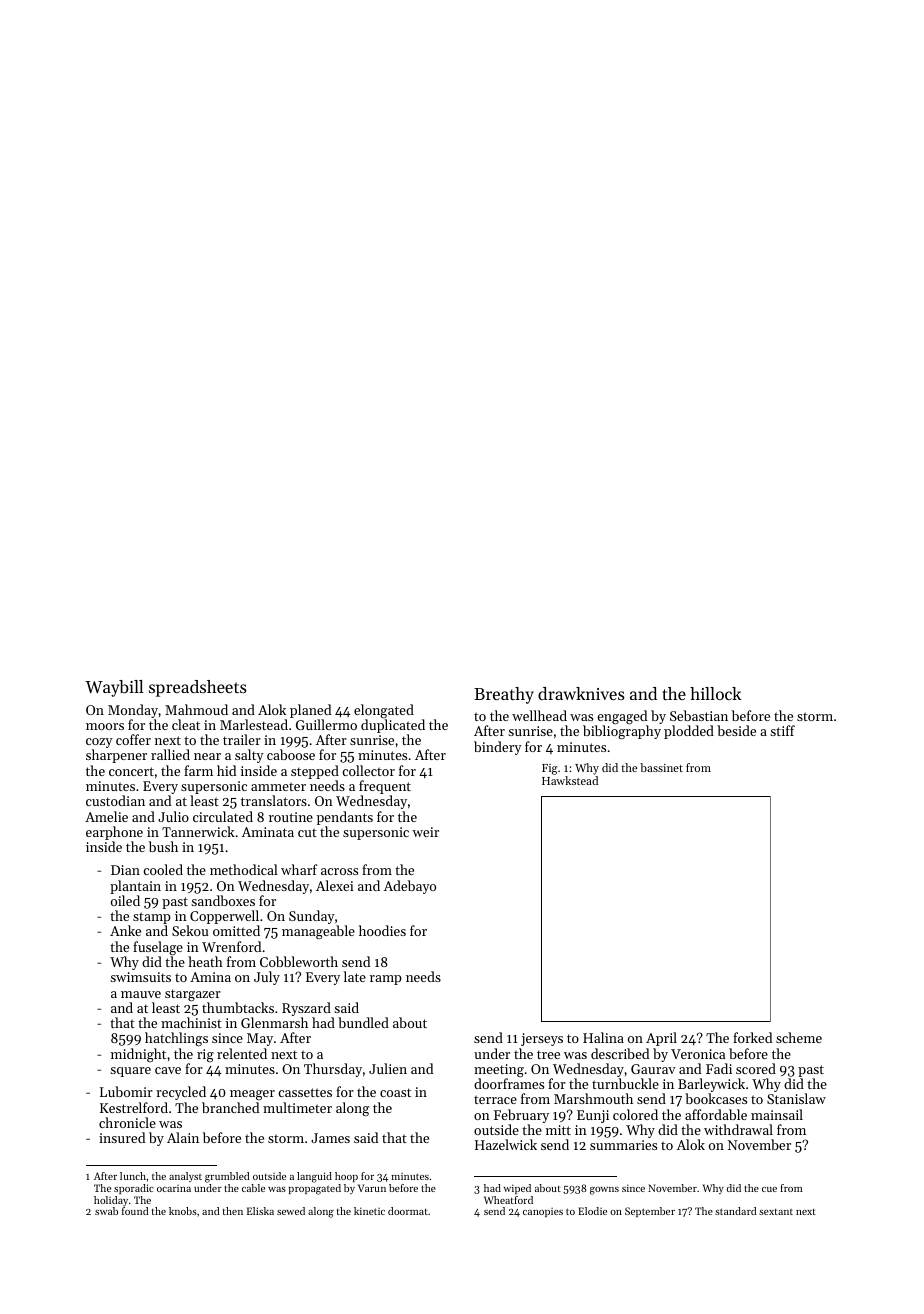 The width and height of the screenshot is (924, 1314). What do you see at coordinates (799, 1037) in the screenshot?
I see `scheme` at bounding box center [799, 1037].
